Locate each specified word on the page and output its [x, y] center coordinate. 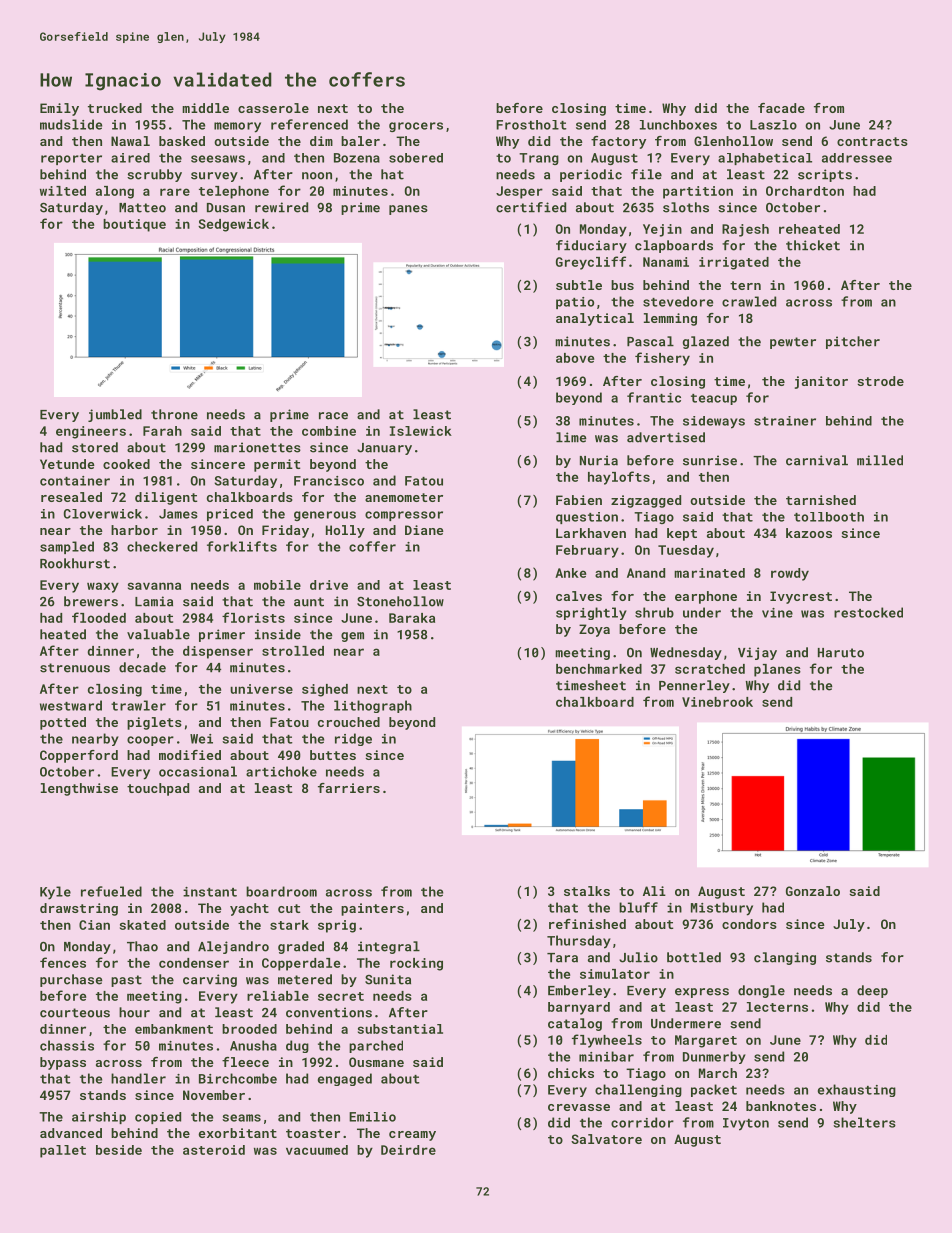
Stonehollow [400, 601]
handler [138, 1078]
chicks [571, 1073]
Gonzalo [813, 891]
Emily [59, 109]
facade [781, 108]
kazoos [809, 533]
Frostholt [531, 125]
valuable [158, 634]
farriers [349, 788]
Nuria [599, 460]
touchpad [158, 789]
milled [880, 460]
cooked [126, 464]
